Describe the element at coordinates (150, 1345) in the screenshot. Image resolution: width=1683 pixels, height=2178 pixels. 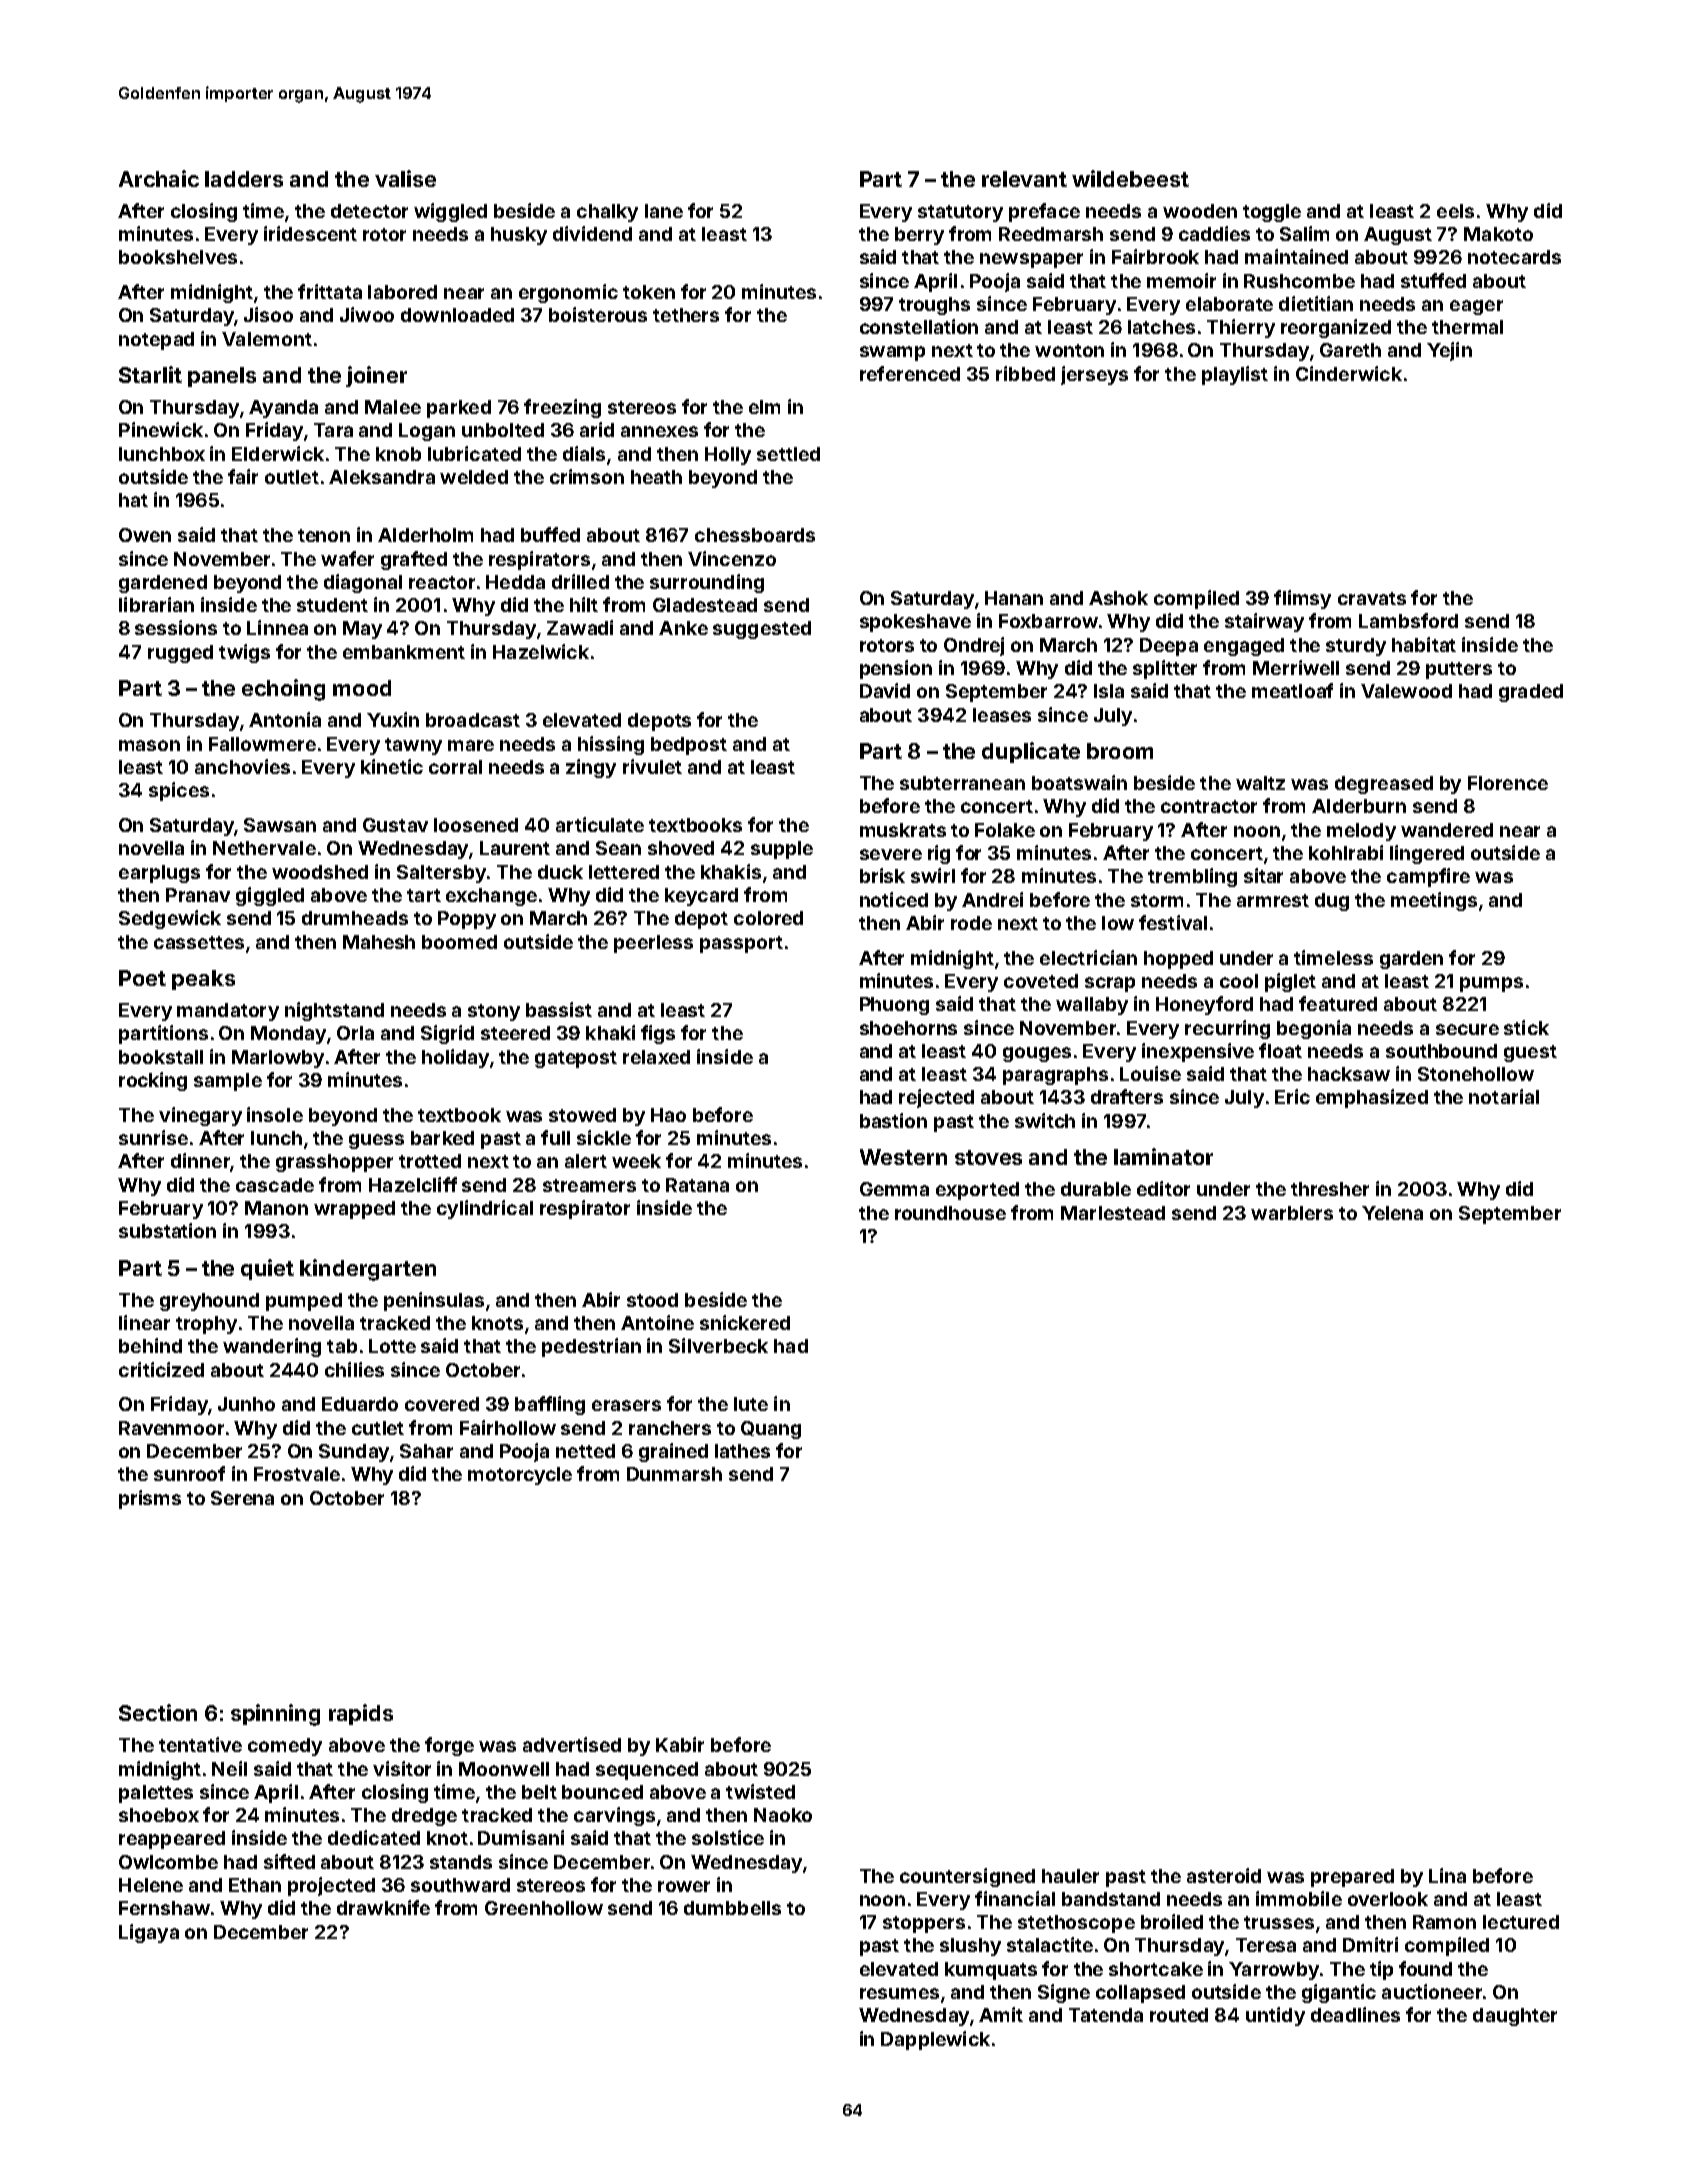
I see `behind` at that location.
